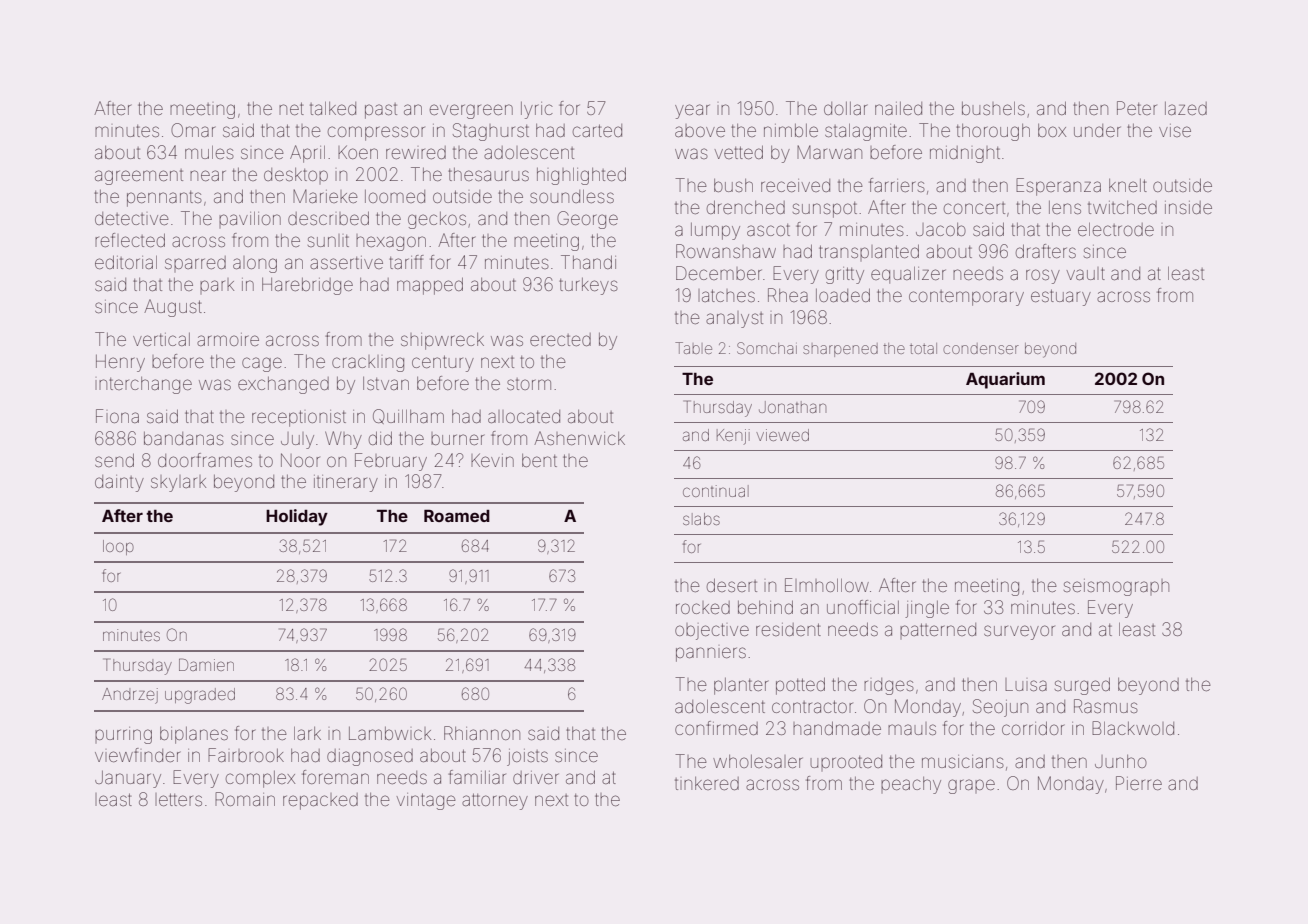  What do you see at coordinates (1116, 587) in the screenshot?
I see `seismograph` at bounding box center [1116, 587].
